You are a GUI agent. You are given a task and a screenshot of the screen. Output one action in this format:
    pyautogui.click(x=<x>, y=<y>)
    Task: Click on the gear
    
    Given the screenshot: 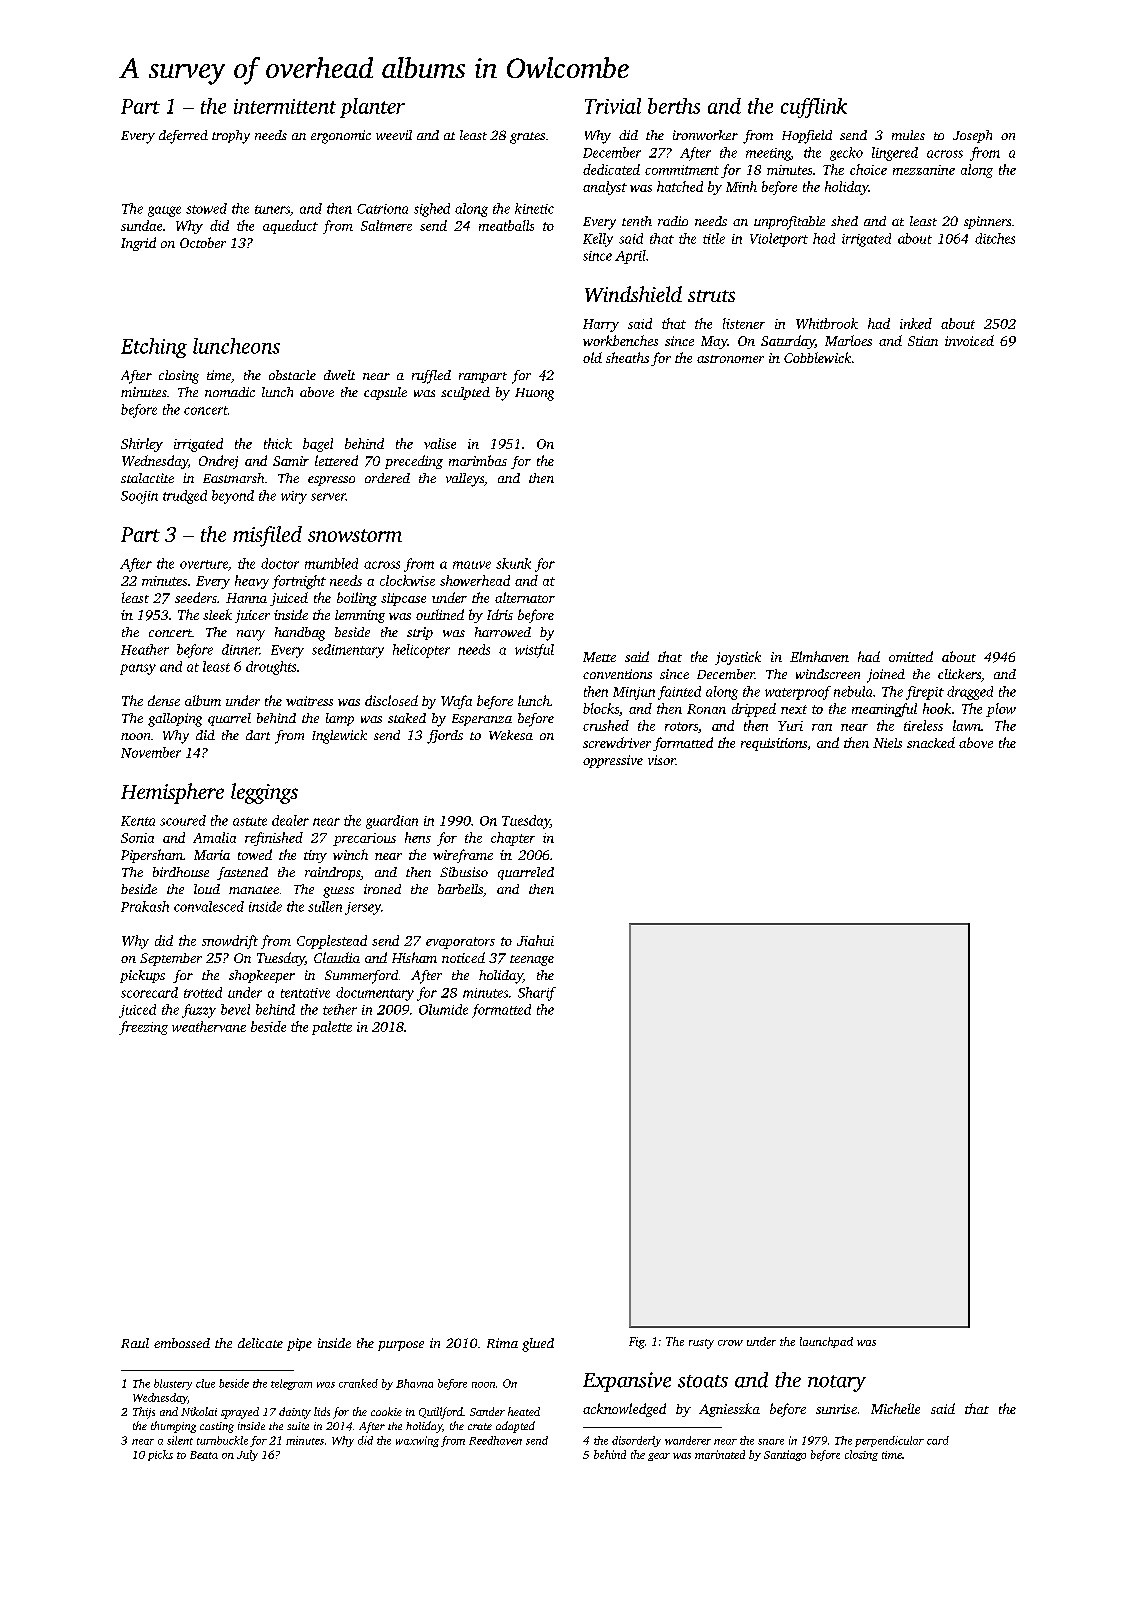 What is the action you would take?
    pyautogui.click(x=659, y=1457)
